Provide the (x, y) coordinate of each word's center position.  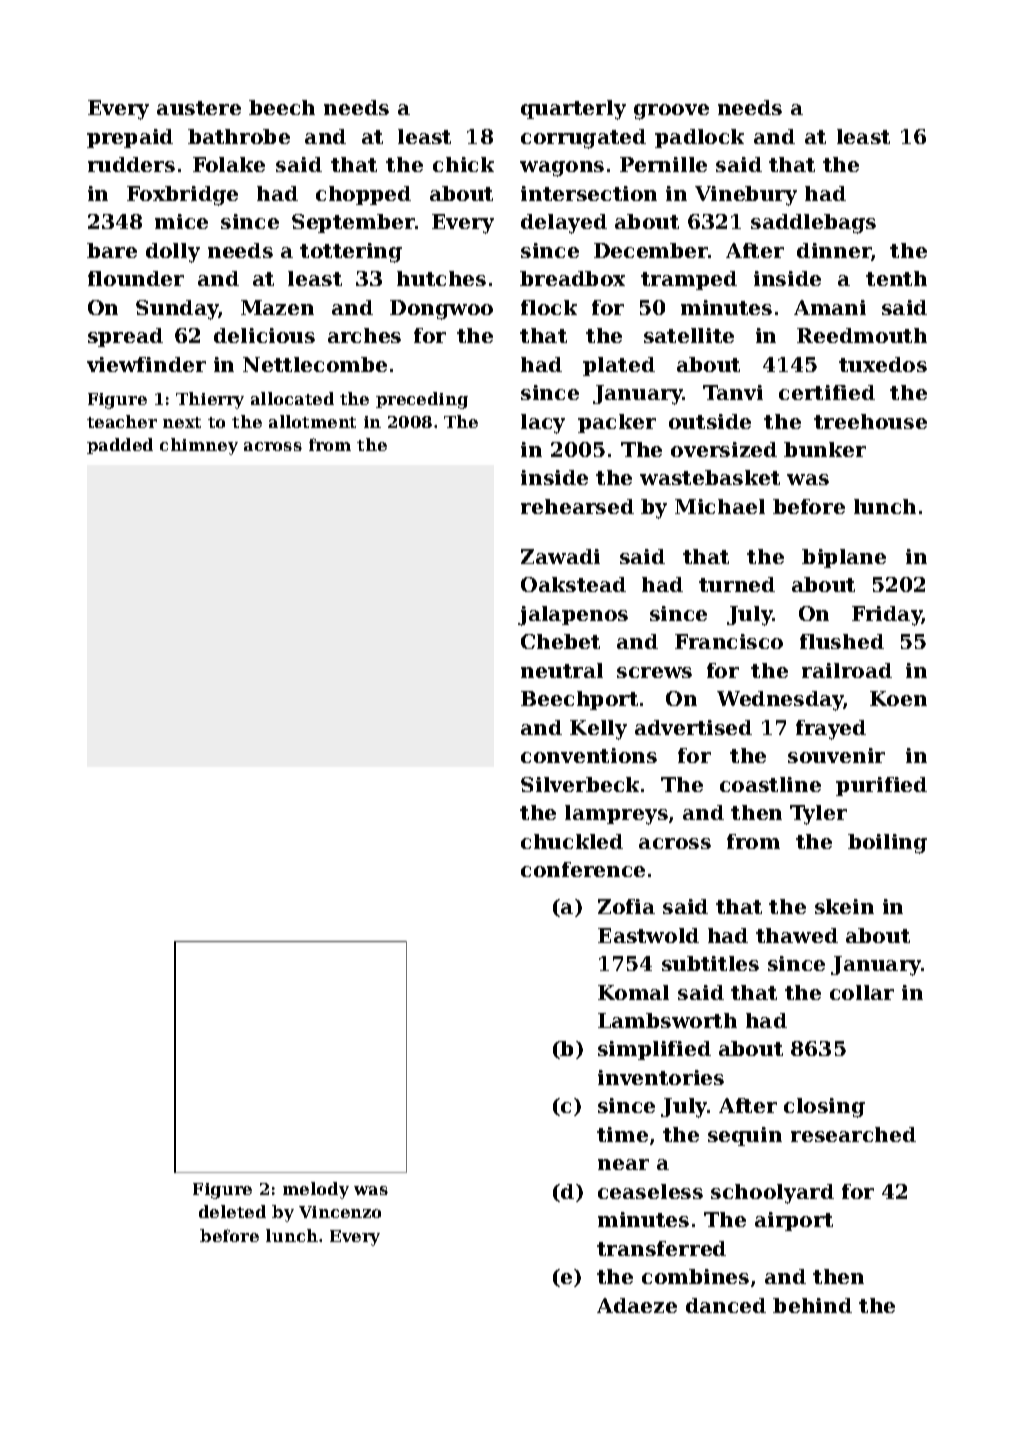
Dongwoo (441, 310)
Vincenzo (340, 1212)
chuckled (572, 841)
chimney (199, 446)
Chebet (560, 641)
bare (112, 250)
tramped (689, 280)
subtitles (710, 963)
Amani (830, 307)
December (651, 250)
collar (862, 992)
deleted (232, 1211)
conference (583, 869)
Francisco (729, 641)
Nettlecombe (315, 364)
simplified (654, 1050)
